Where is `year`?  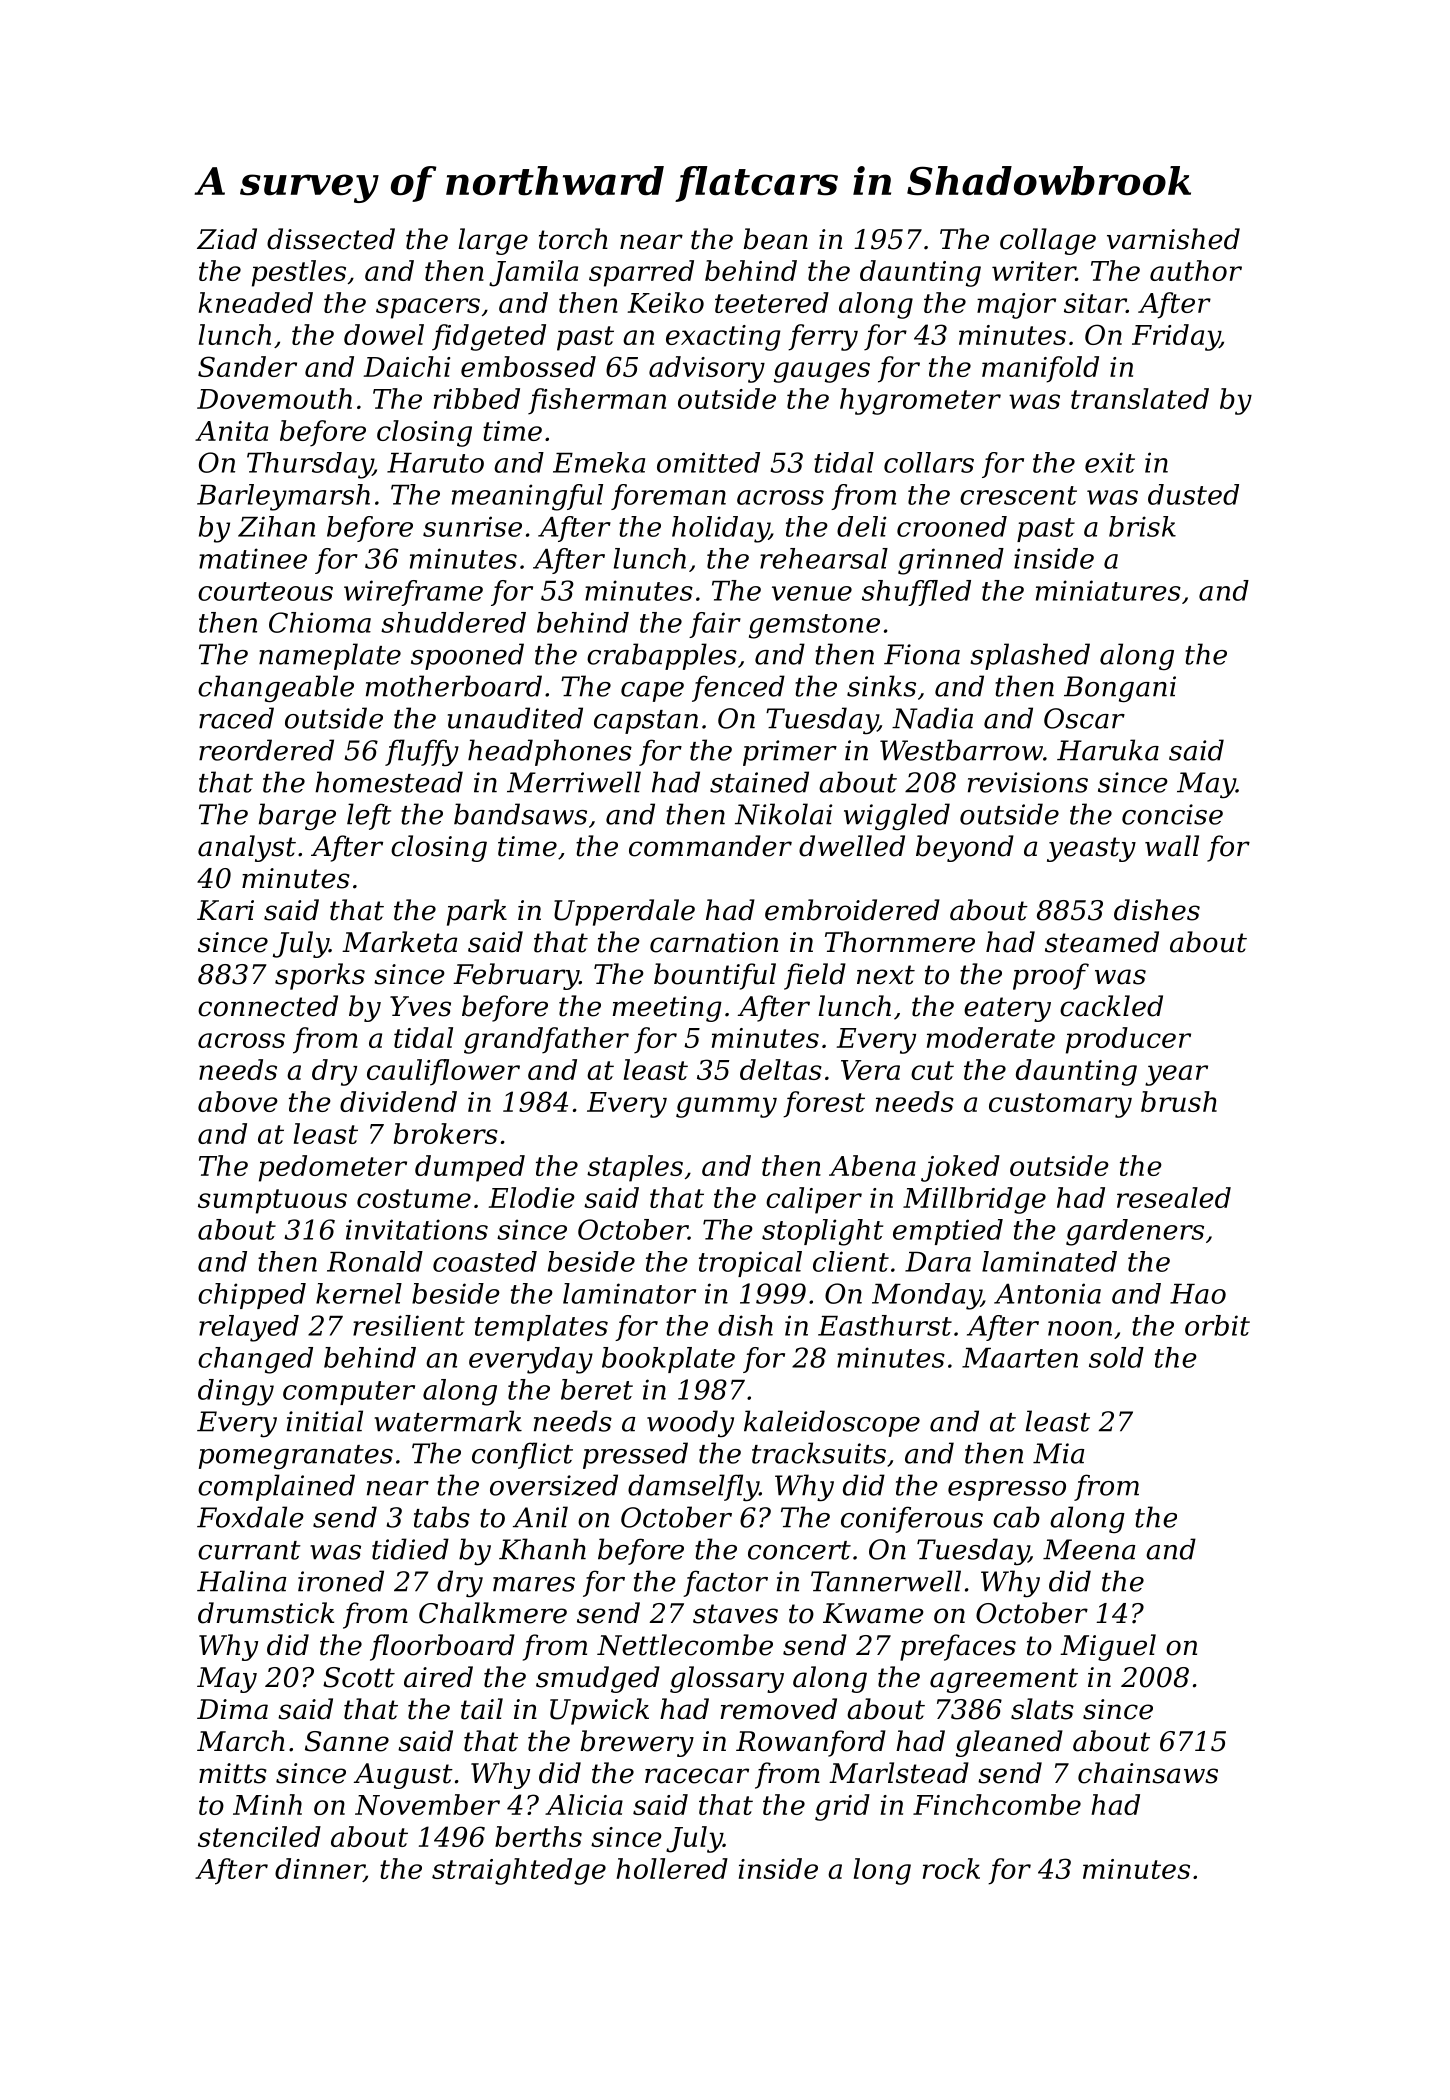
year is located at coordinates (1176, 1075).
